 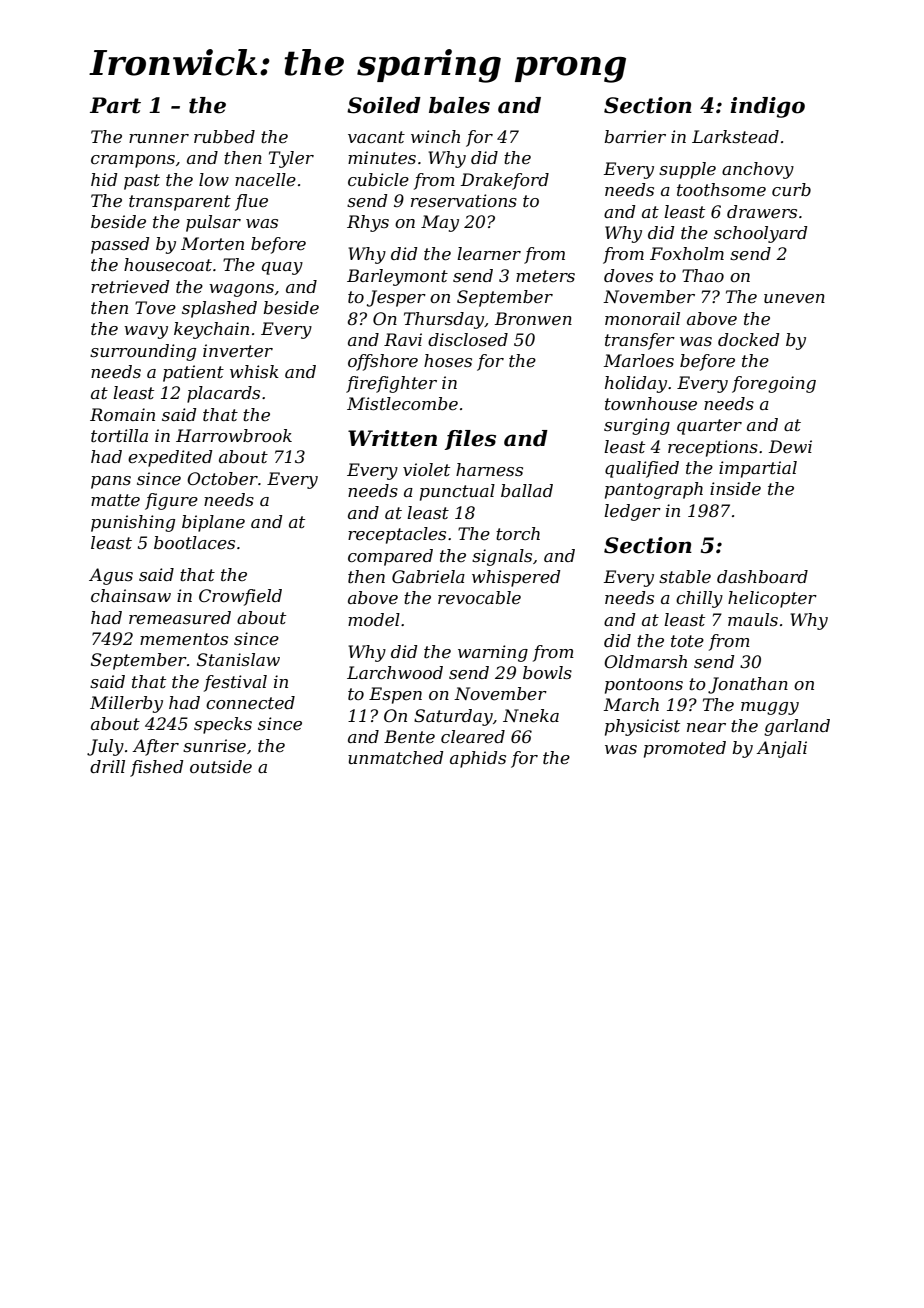 What do you see at coordinates (111, 576) in the screenshot?
I see `Agus` at bounding box center [111, 576].
